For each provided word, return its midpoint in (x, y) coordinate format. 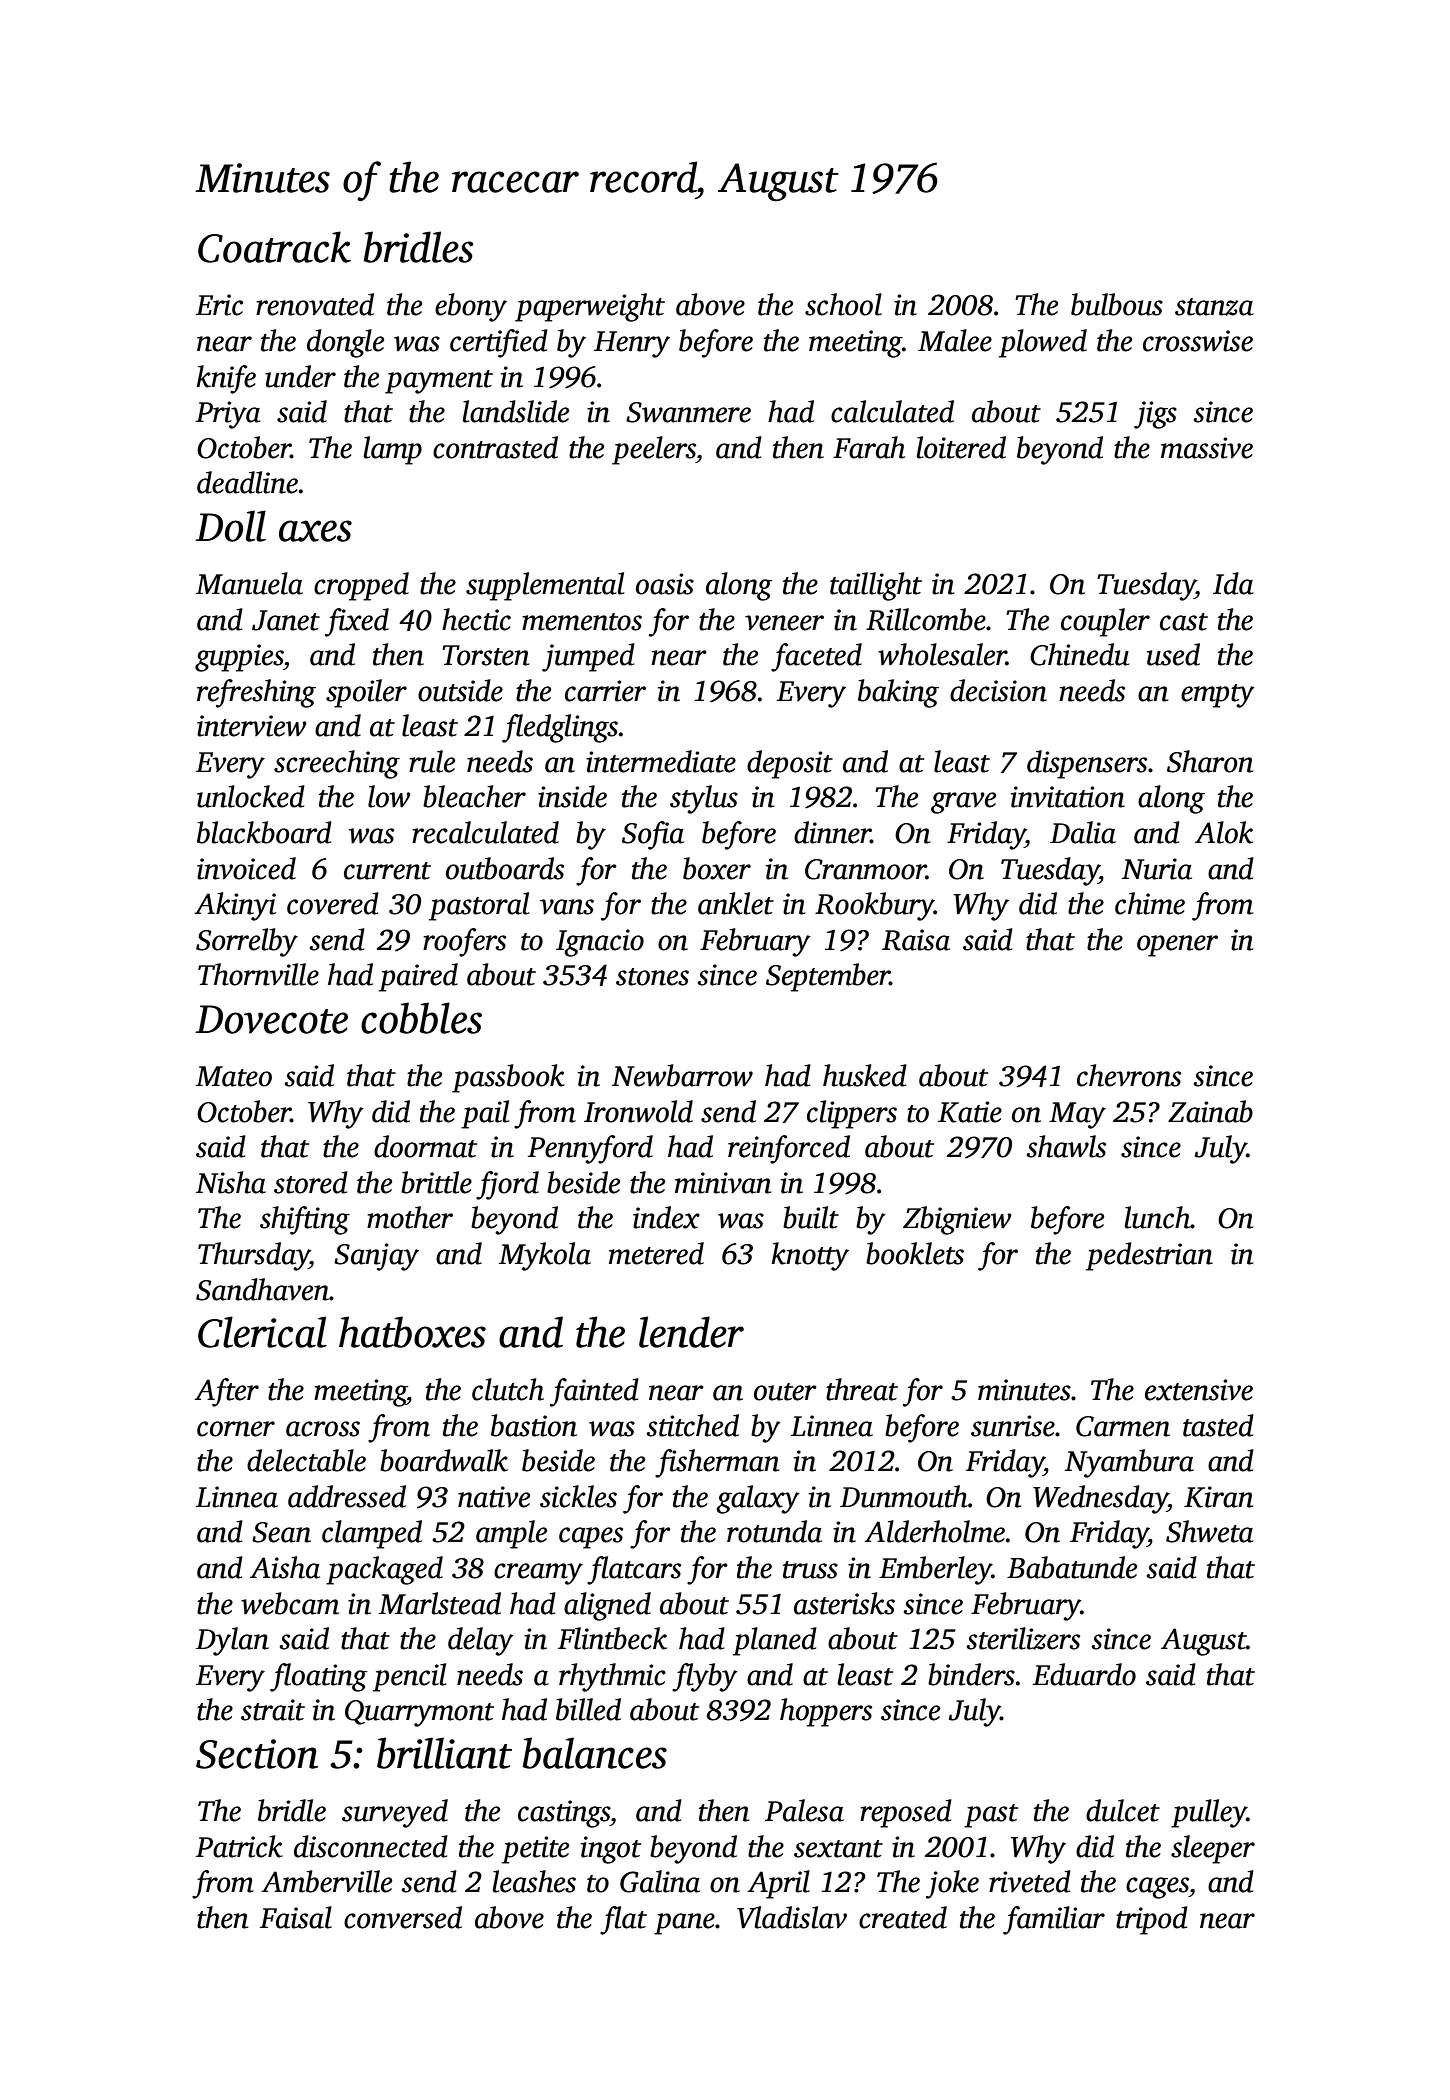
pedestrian (1149, 1256)
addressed (347, 1496)
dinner (832, 832)
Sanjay (376, 1257)
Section (257, 1754)
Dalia (1083, 832)
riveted (1030, 1881)
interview (252, 726)
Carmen (1123, 1426)
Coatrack (274, 247)
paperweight (590, 307)
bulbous (1117, 304)
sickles (578, 1496)
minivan (723, 1183)
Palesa (804, 1810)
